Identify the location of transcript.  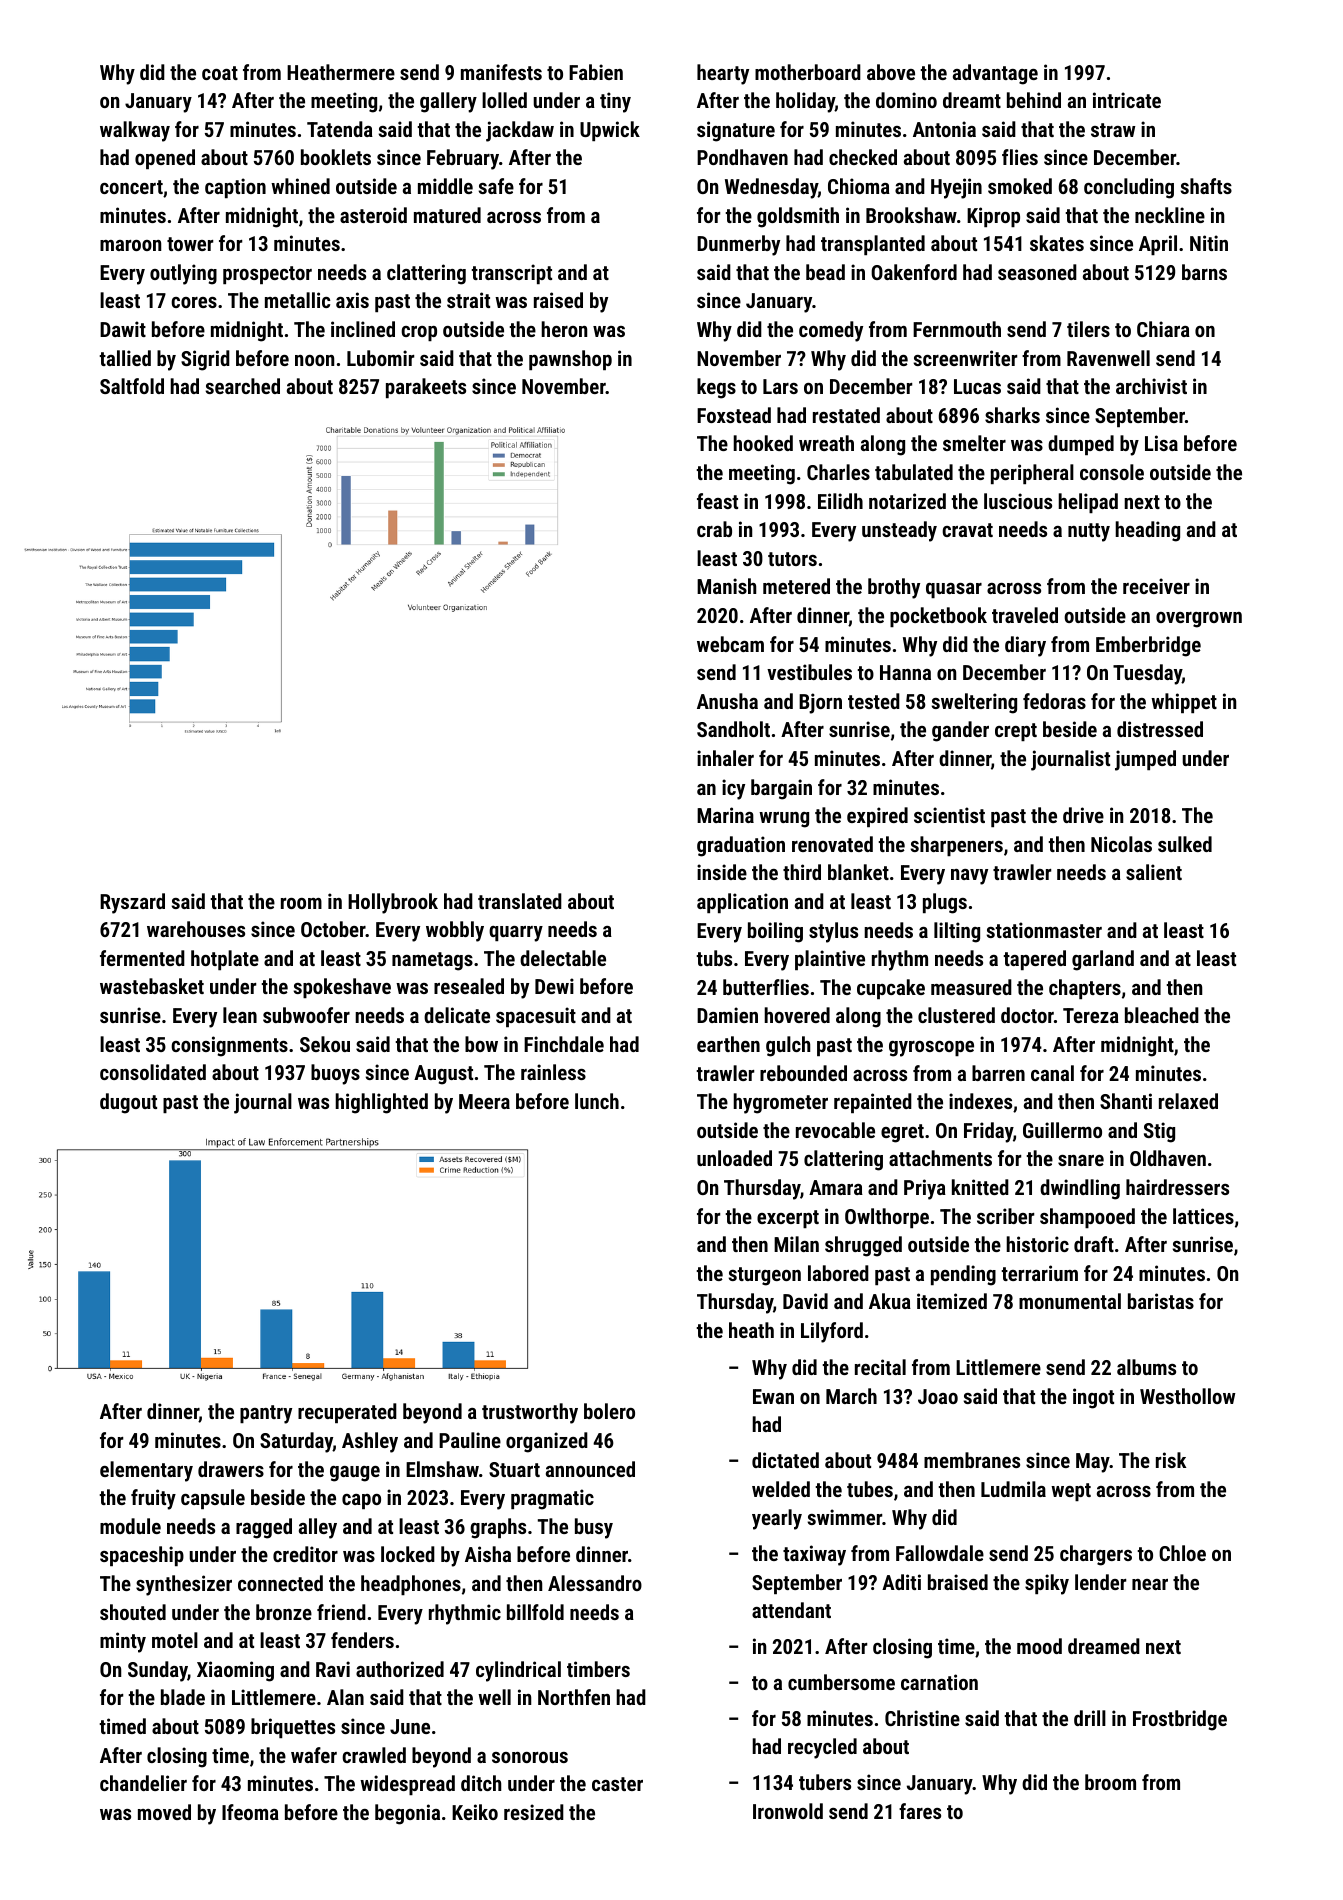
(511, 274).
